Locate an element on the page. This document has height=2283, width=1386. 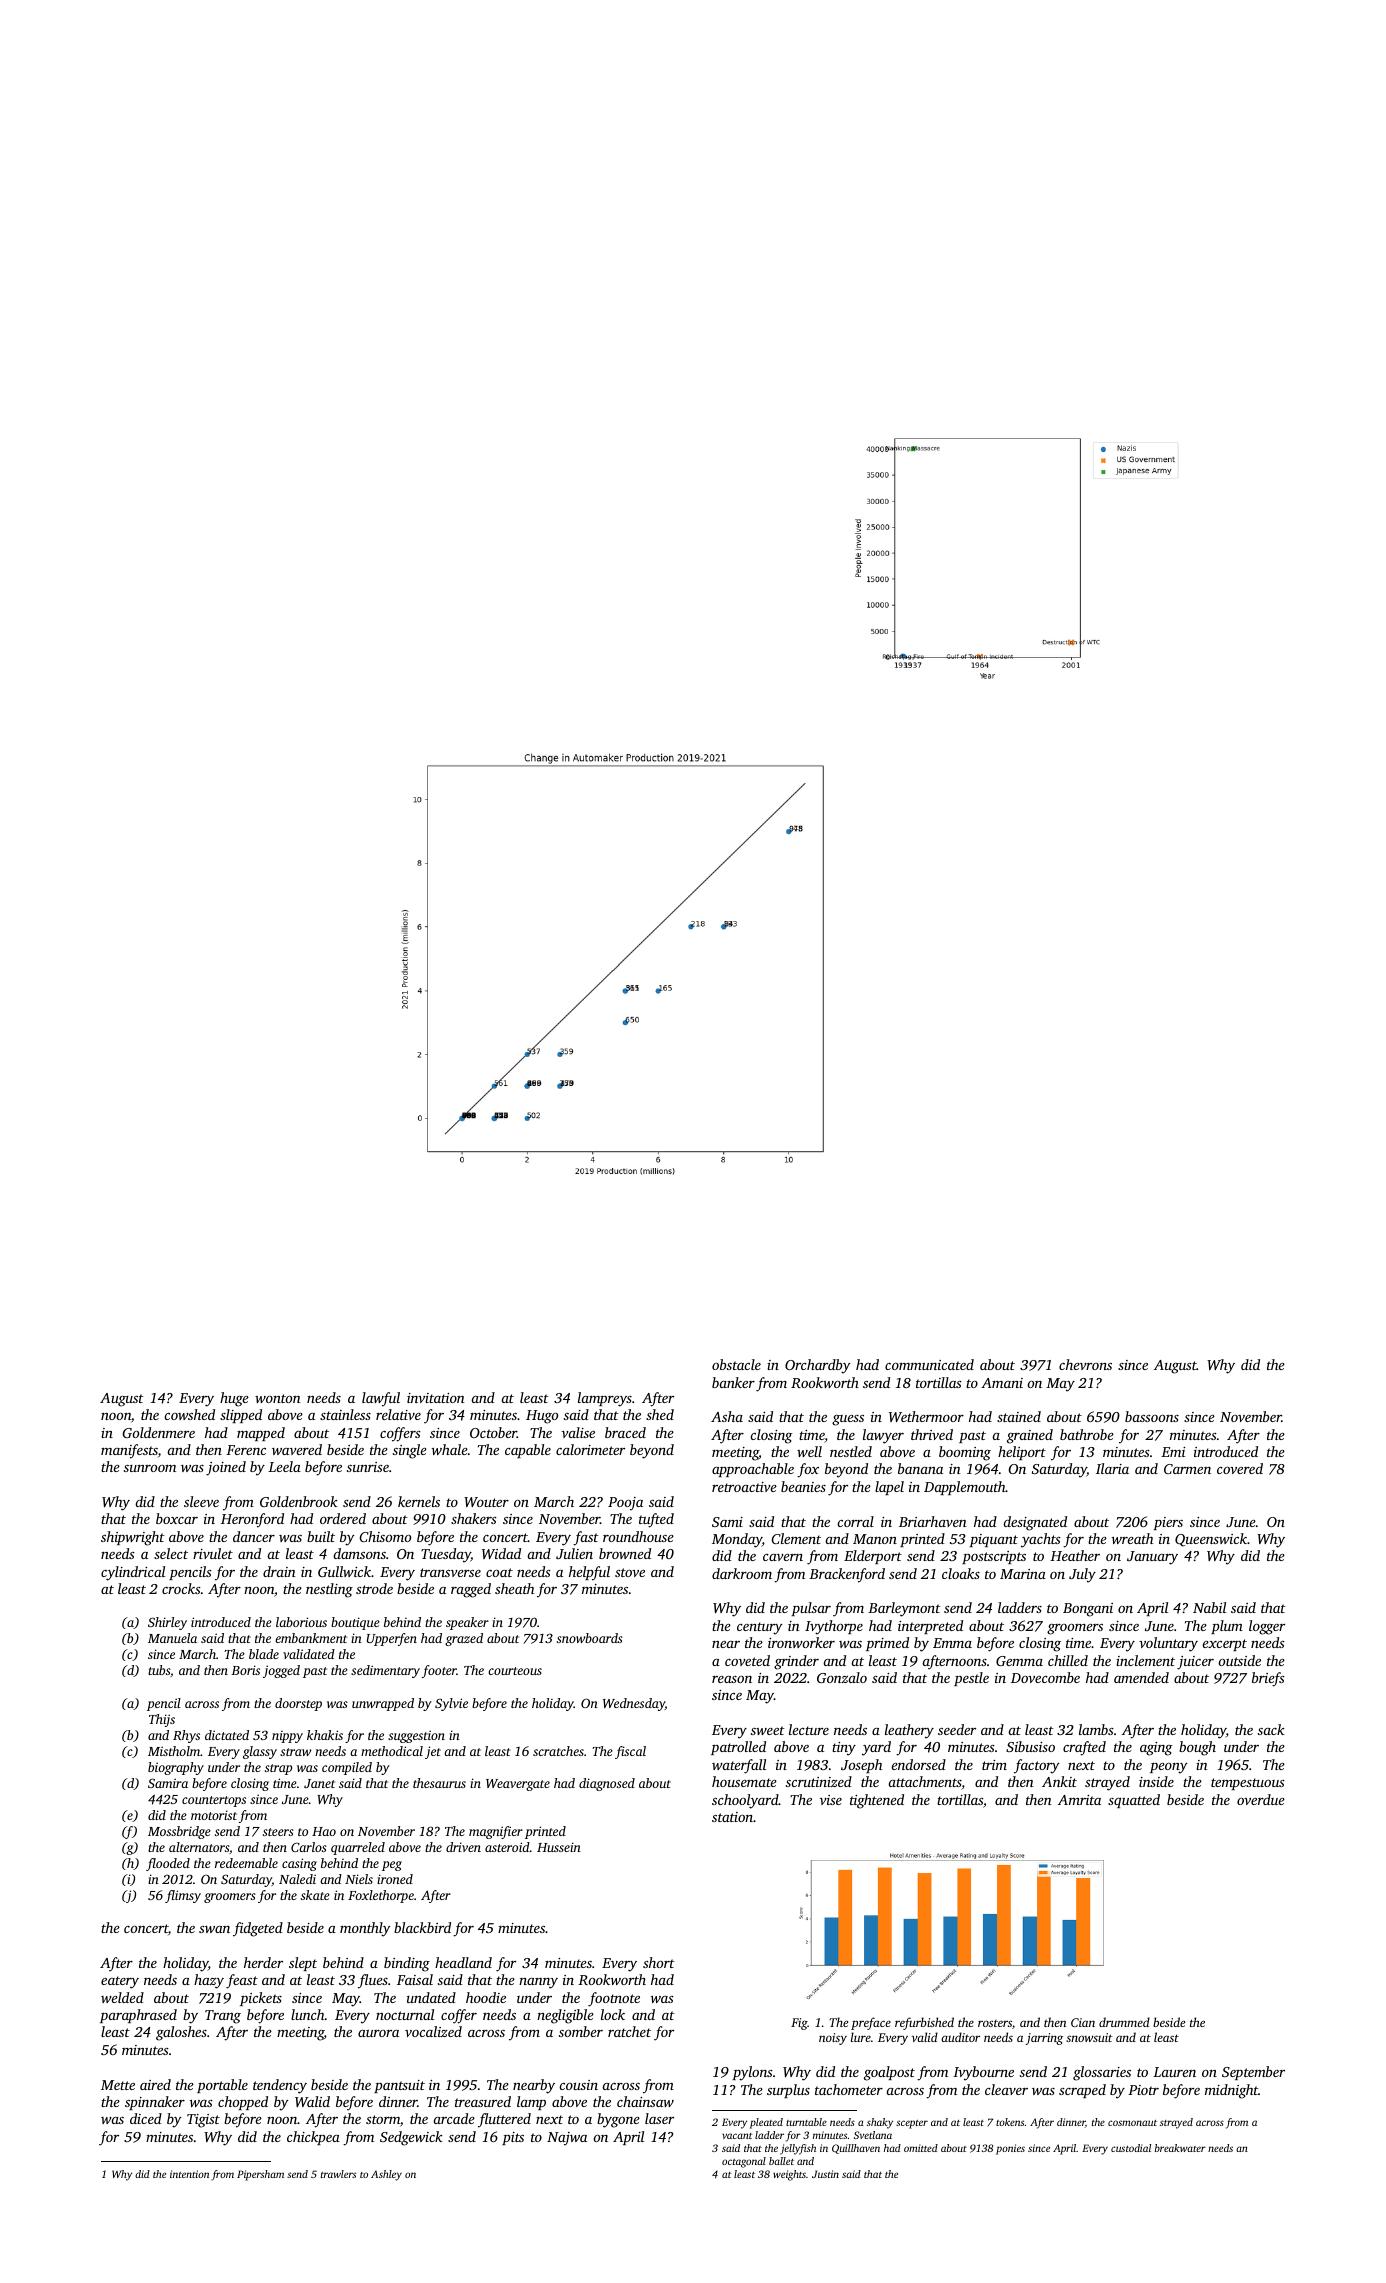
chevrons is located at coordinates (1085, 1364).
